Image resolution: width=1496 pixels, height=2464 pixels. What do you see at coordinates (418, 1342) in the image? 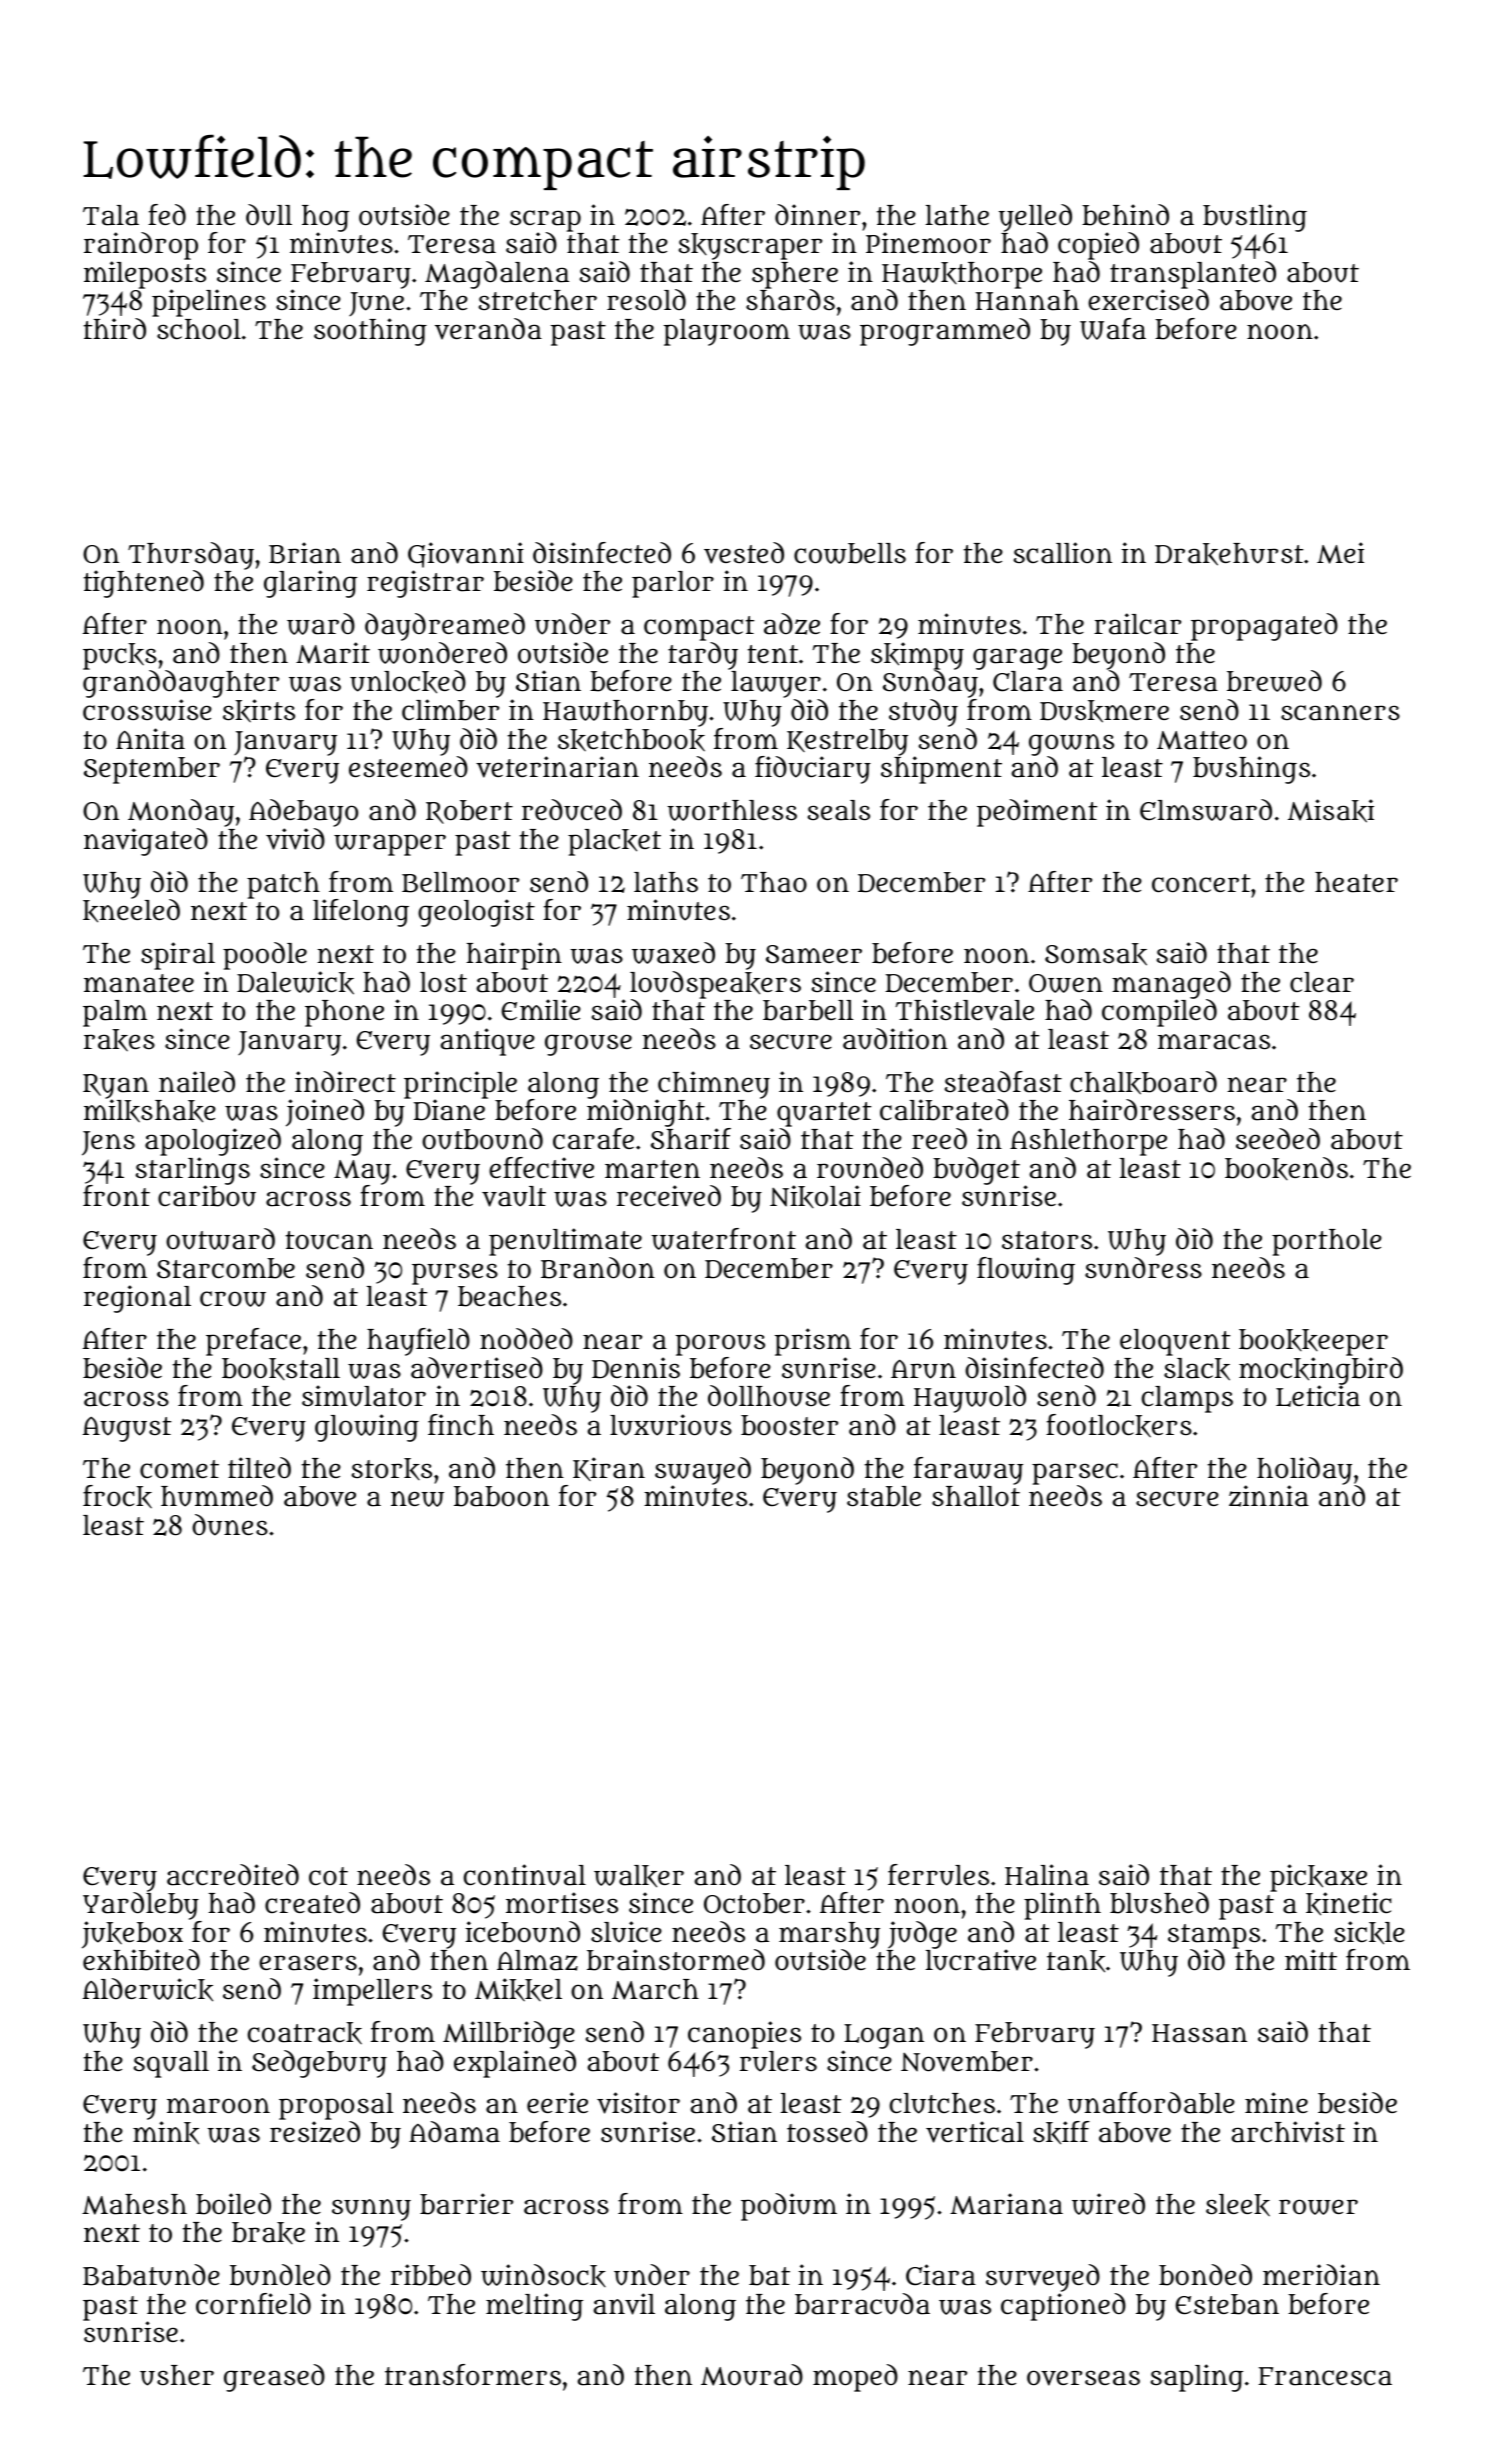
I see `hayfield` at bounding box center [418, 1342].
